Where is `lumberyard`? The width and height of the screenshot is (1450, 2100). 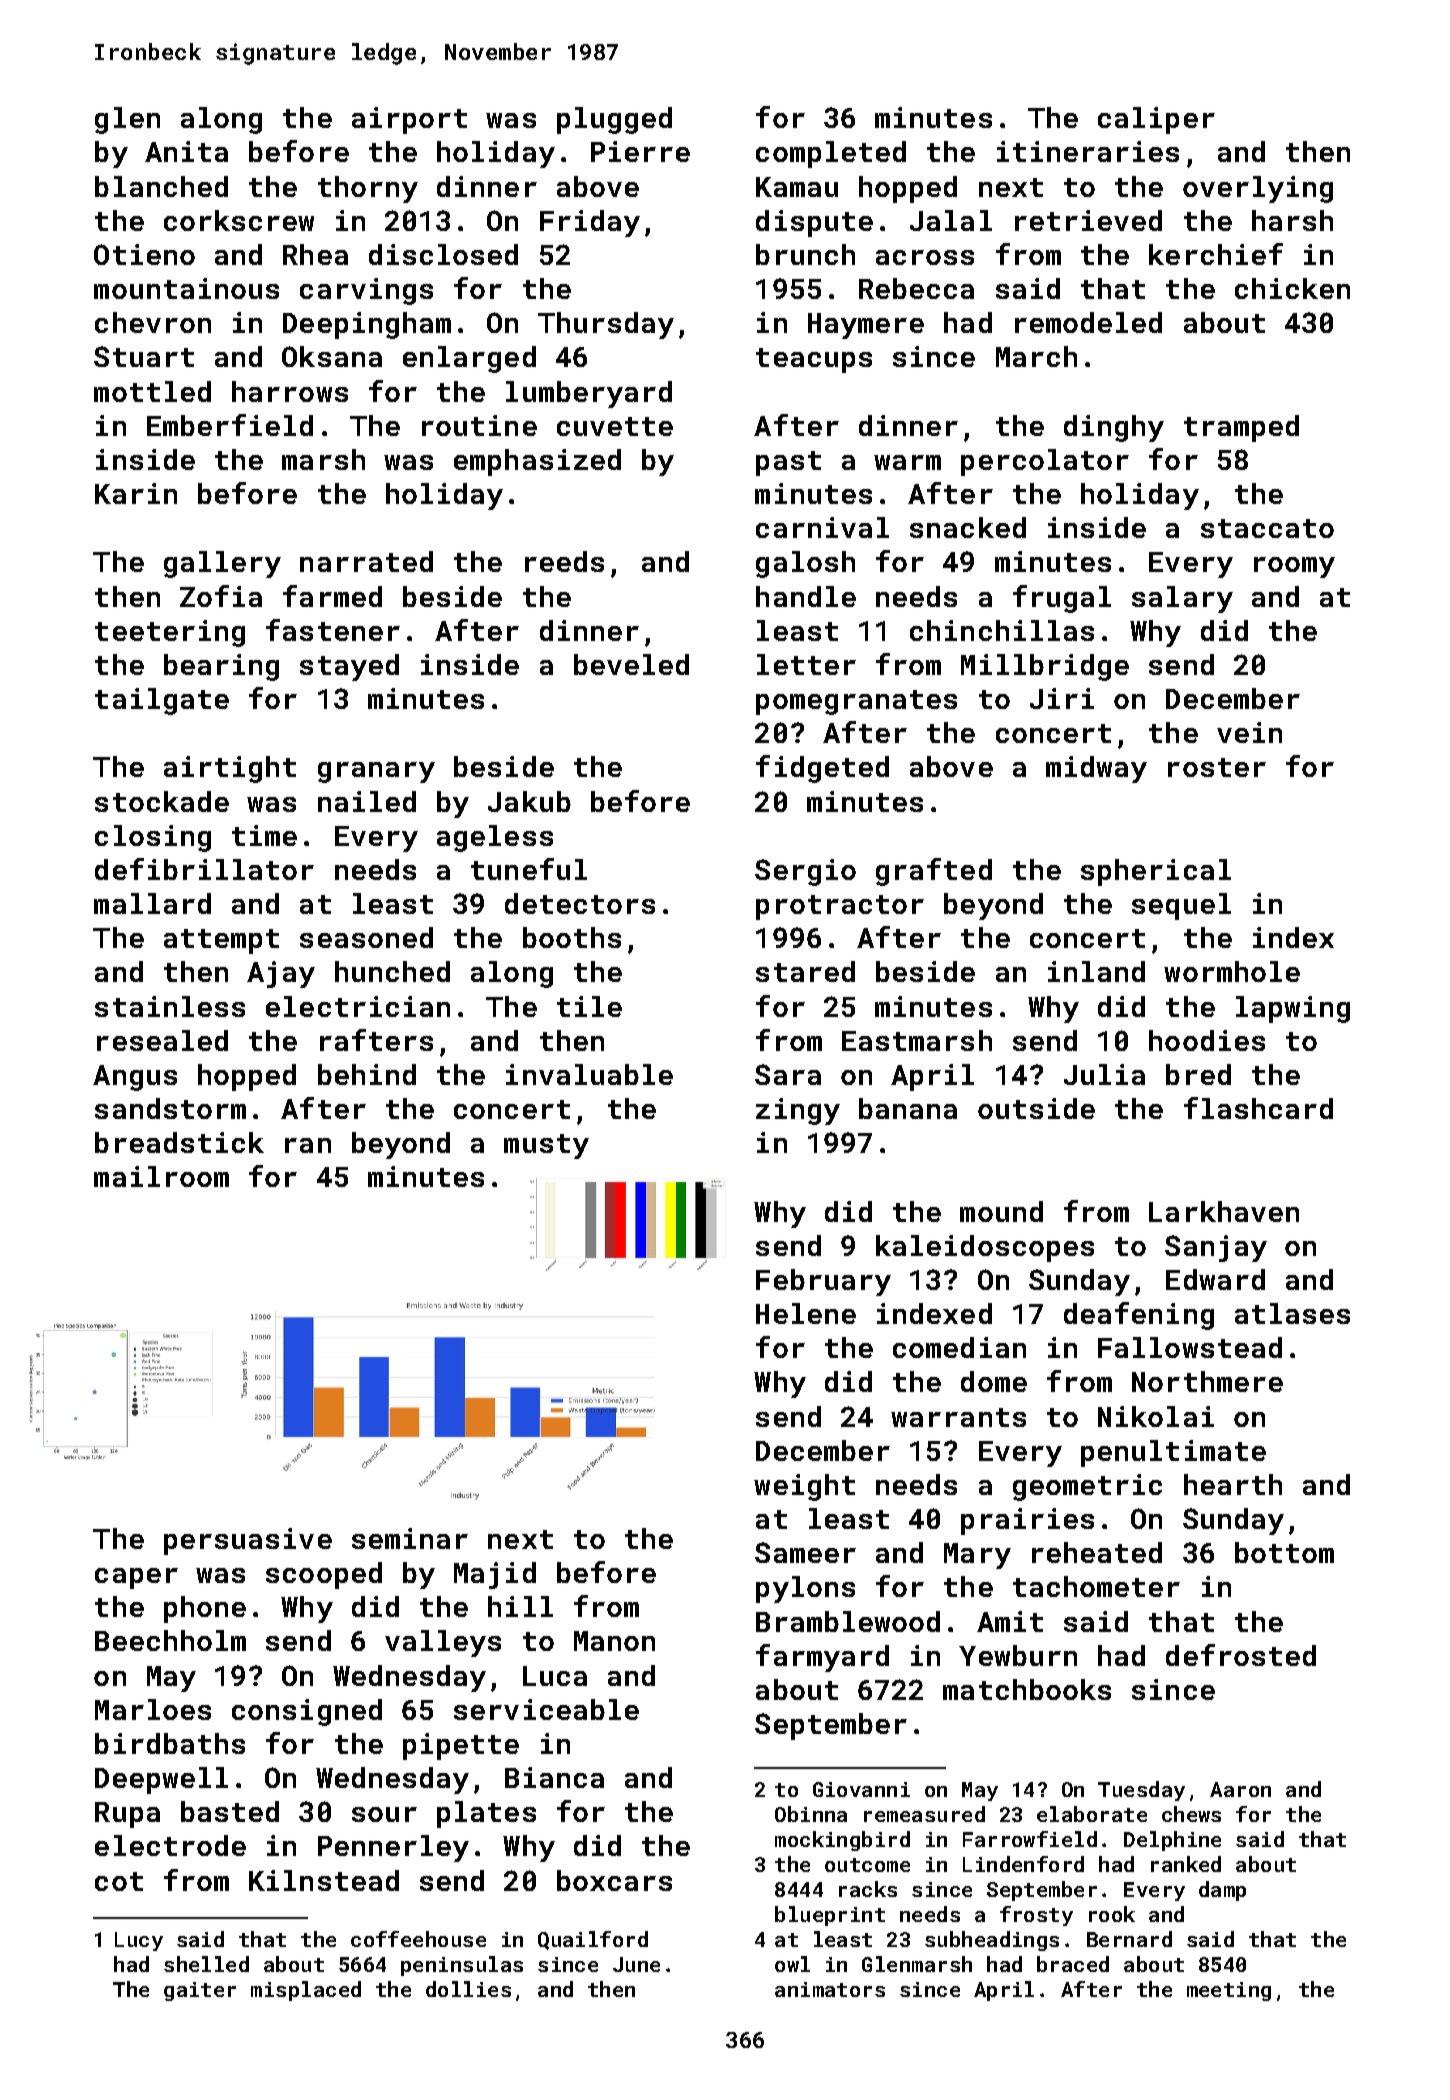
lumberyard is located at coordinates (589, 394).
